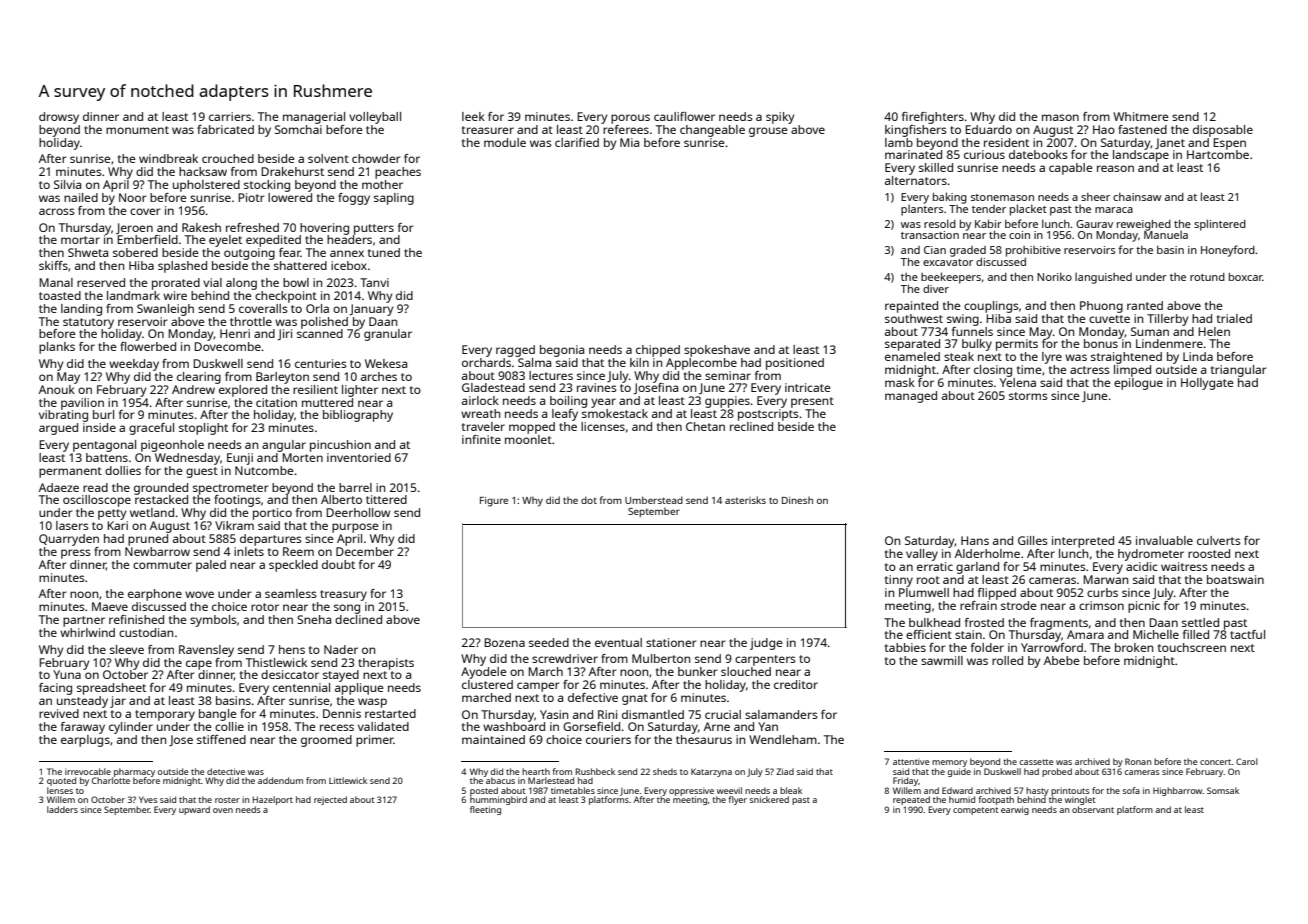  What do you see at coordinates (348, 780) in the document?
I see `Littlewick` at bounding box center [348, 780].
